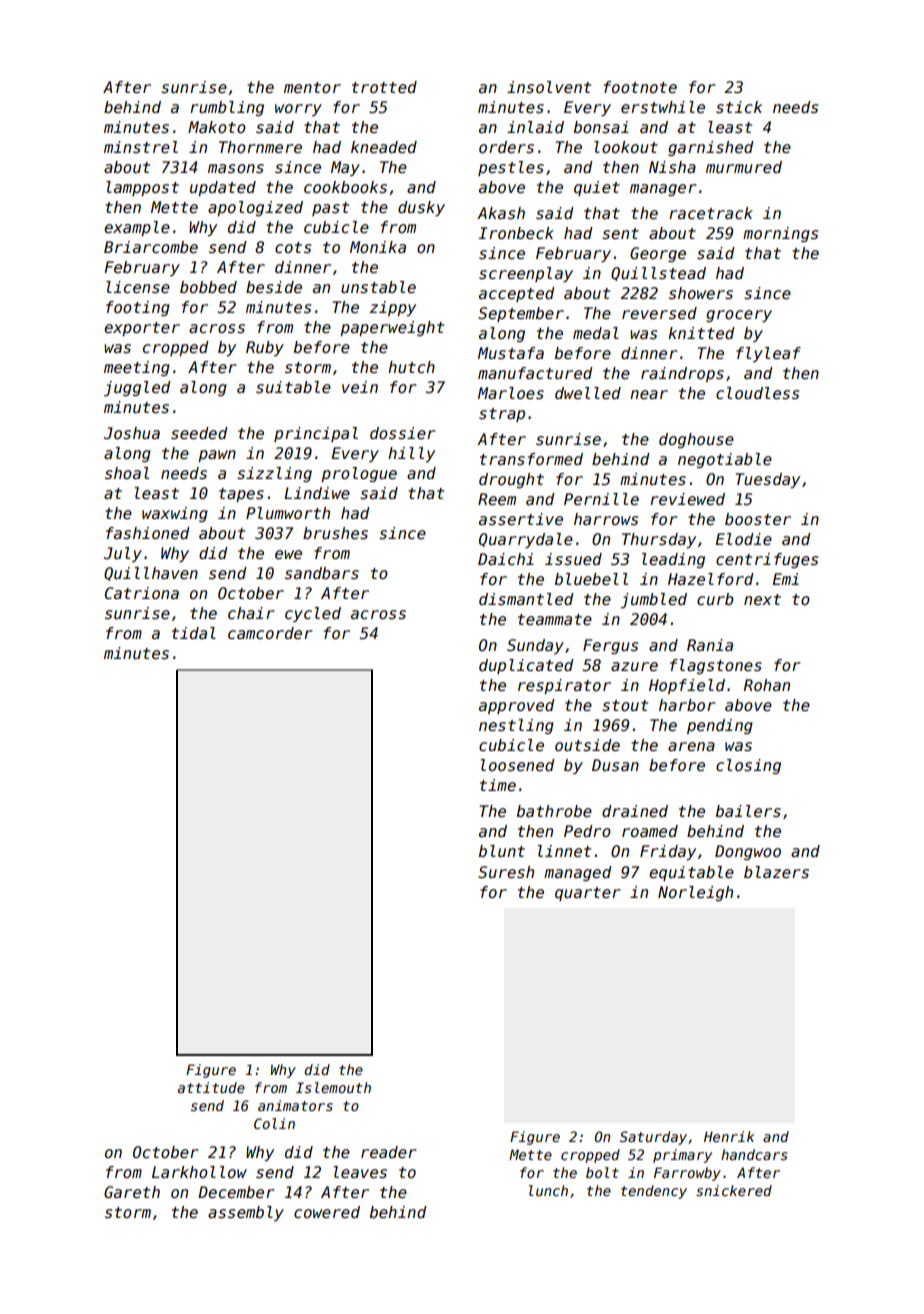 Image resolution: width=924 pixels, height=1314 pixels. What do you see at coordinates (421, 208) in the page?
I see `dusky` at bounding box center [421, 208].
